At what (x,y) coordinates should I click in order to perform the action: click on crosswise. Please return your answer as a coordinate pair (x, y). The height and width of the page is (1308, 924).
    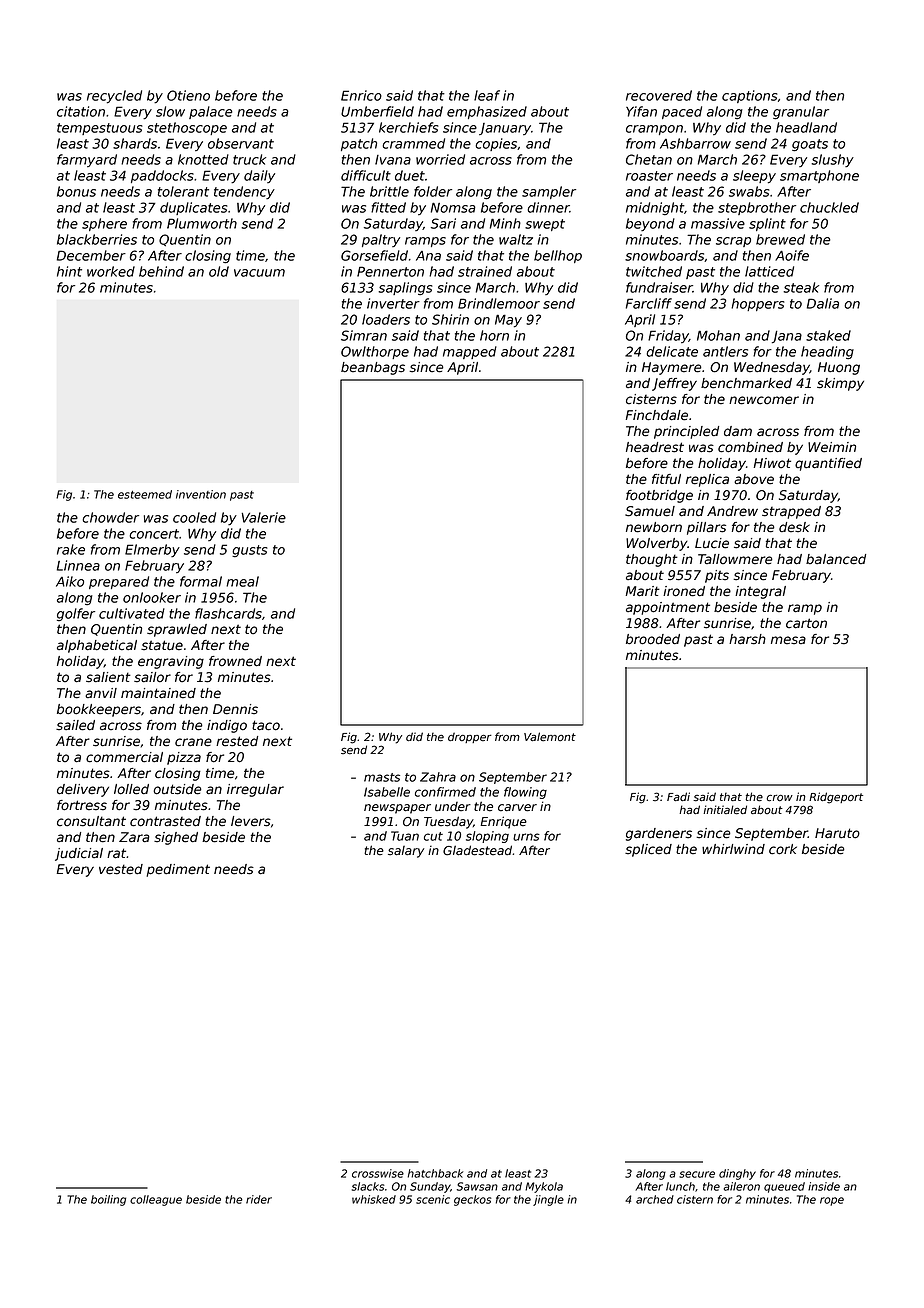
    Looking at the image, I should click on (378, 1173).
